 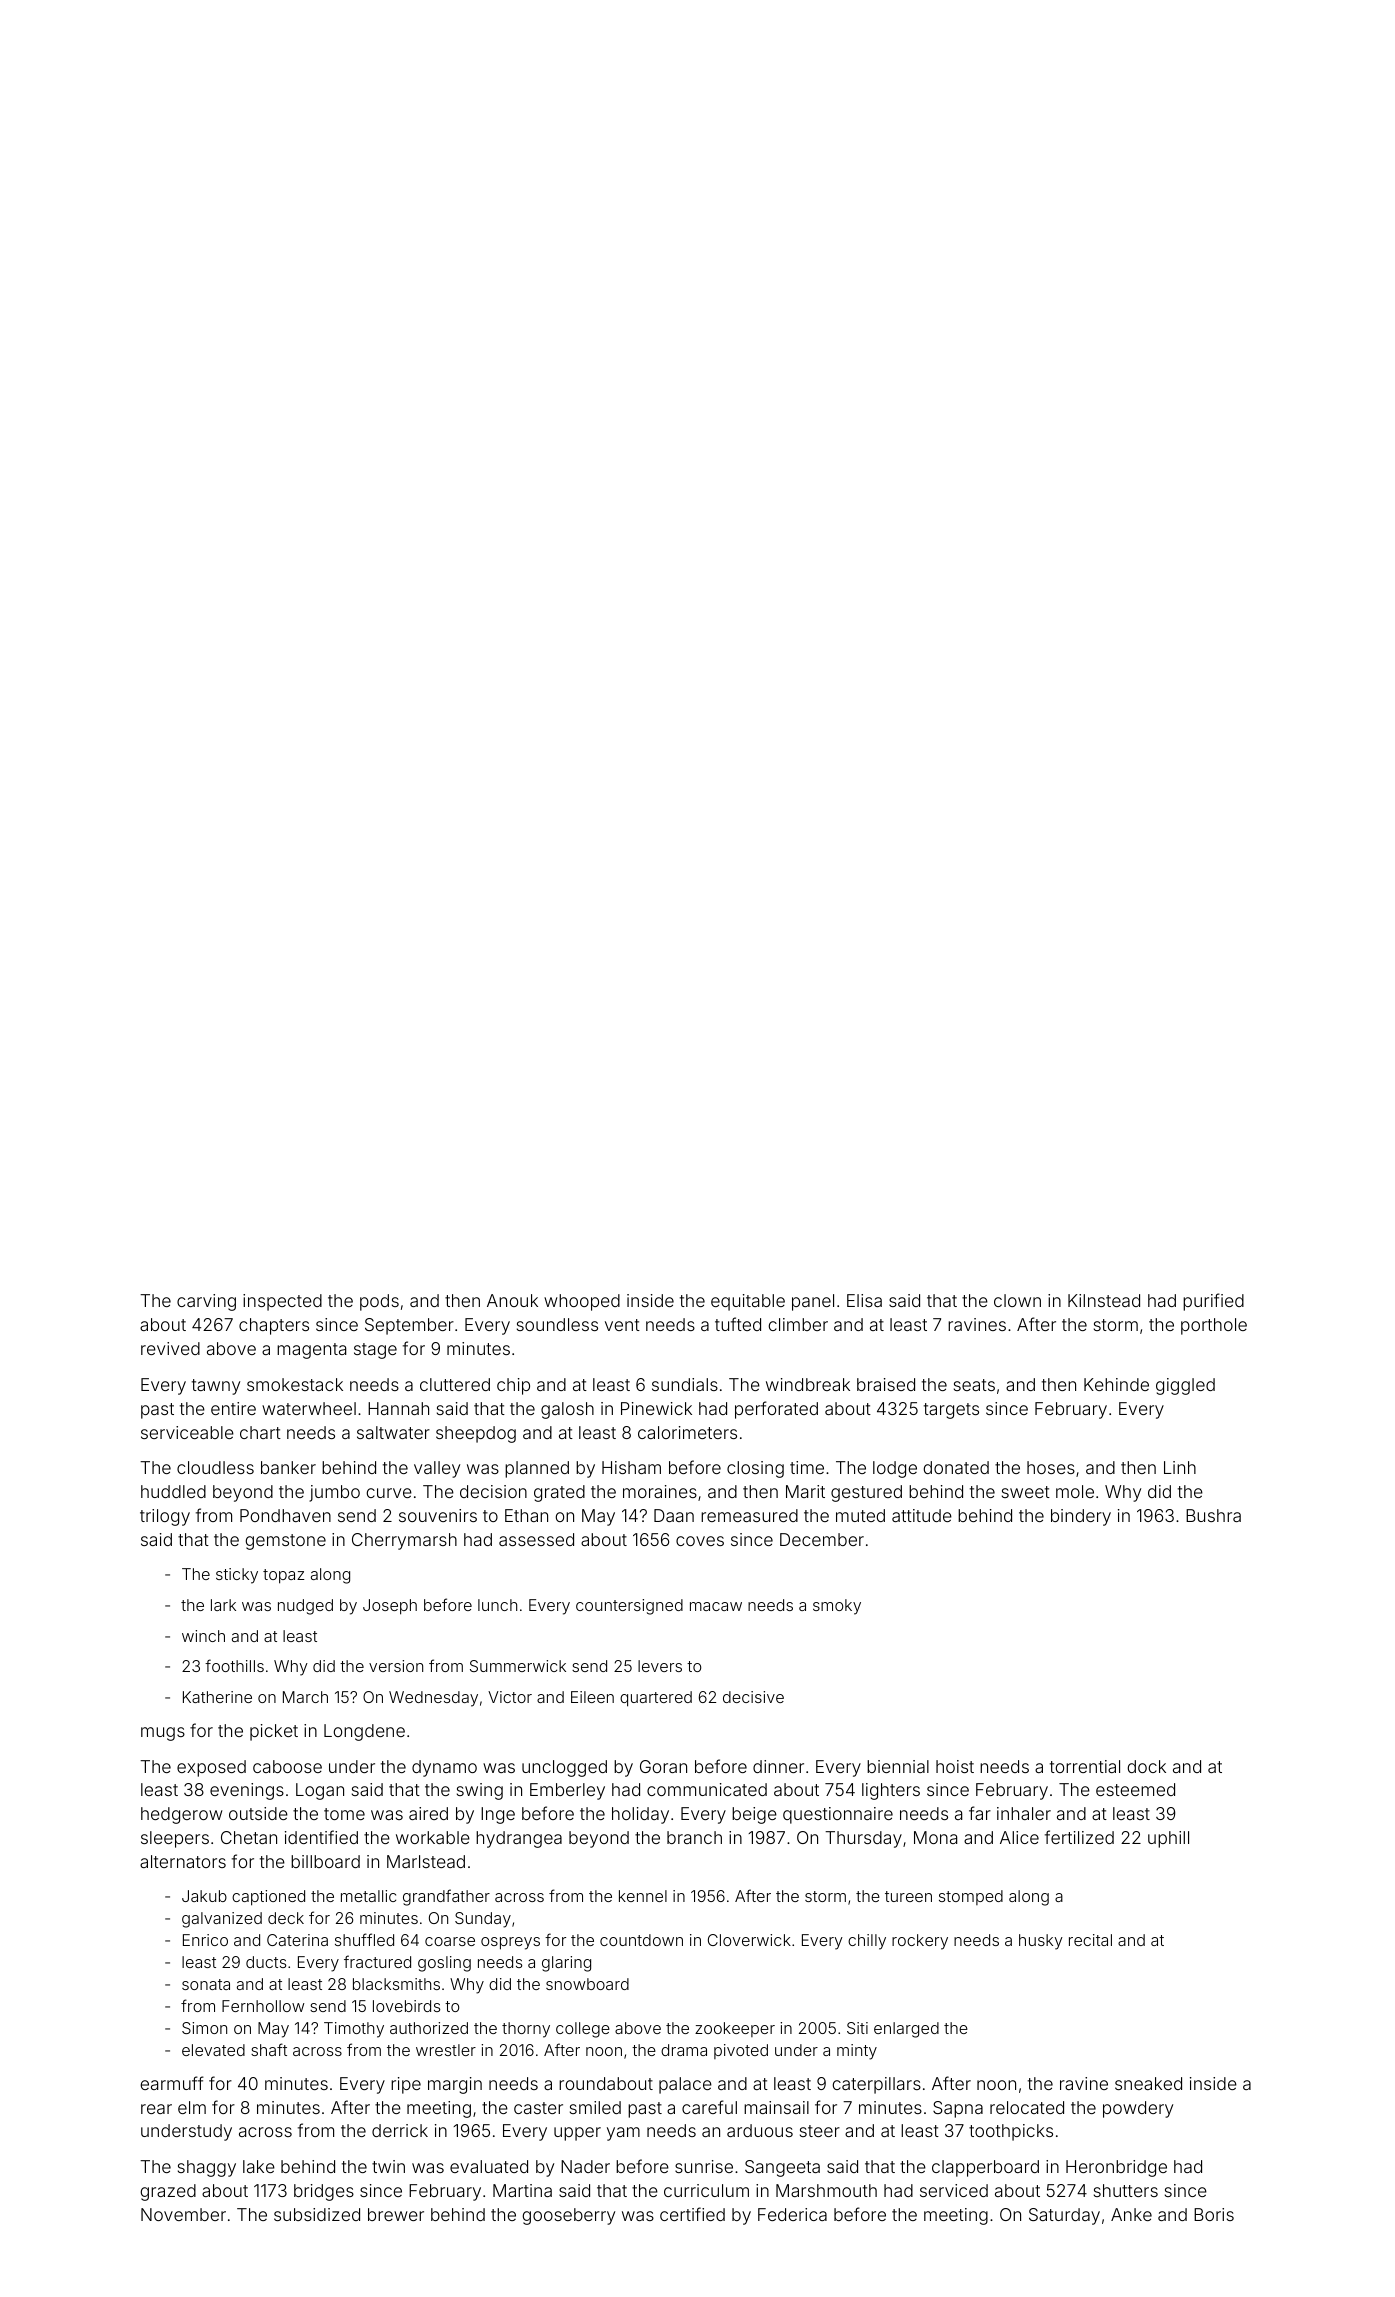 I want to click on Cloverwick, so click(x=749, y=1940).
